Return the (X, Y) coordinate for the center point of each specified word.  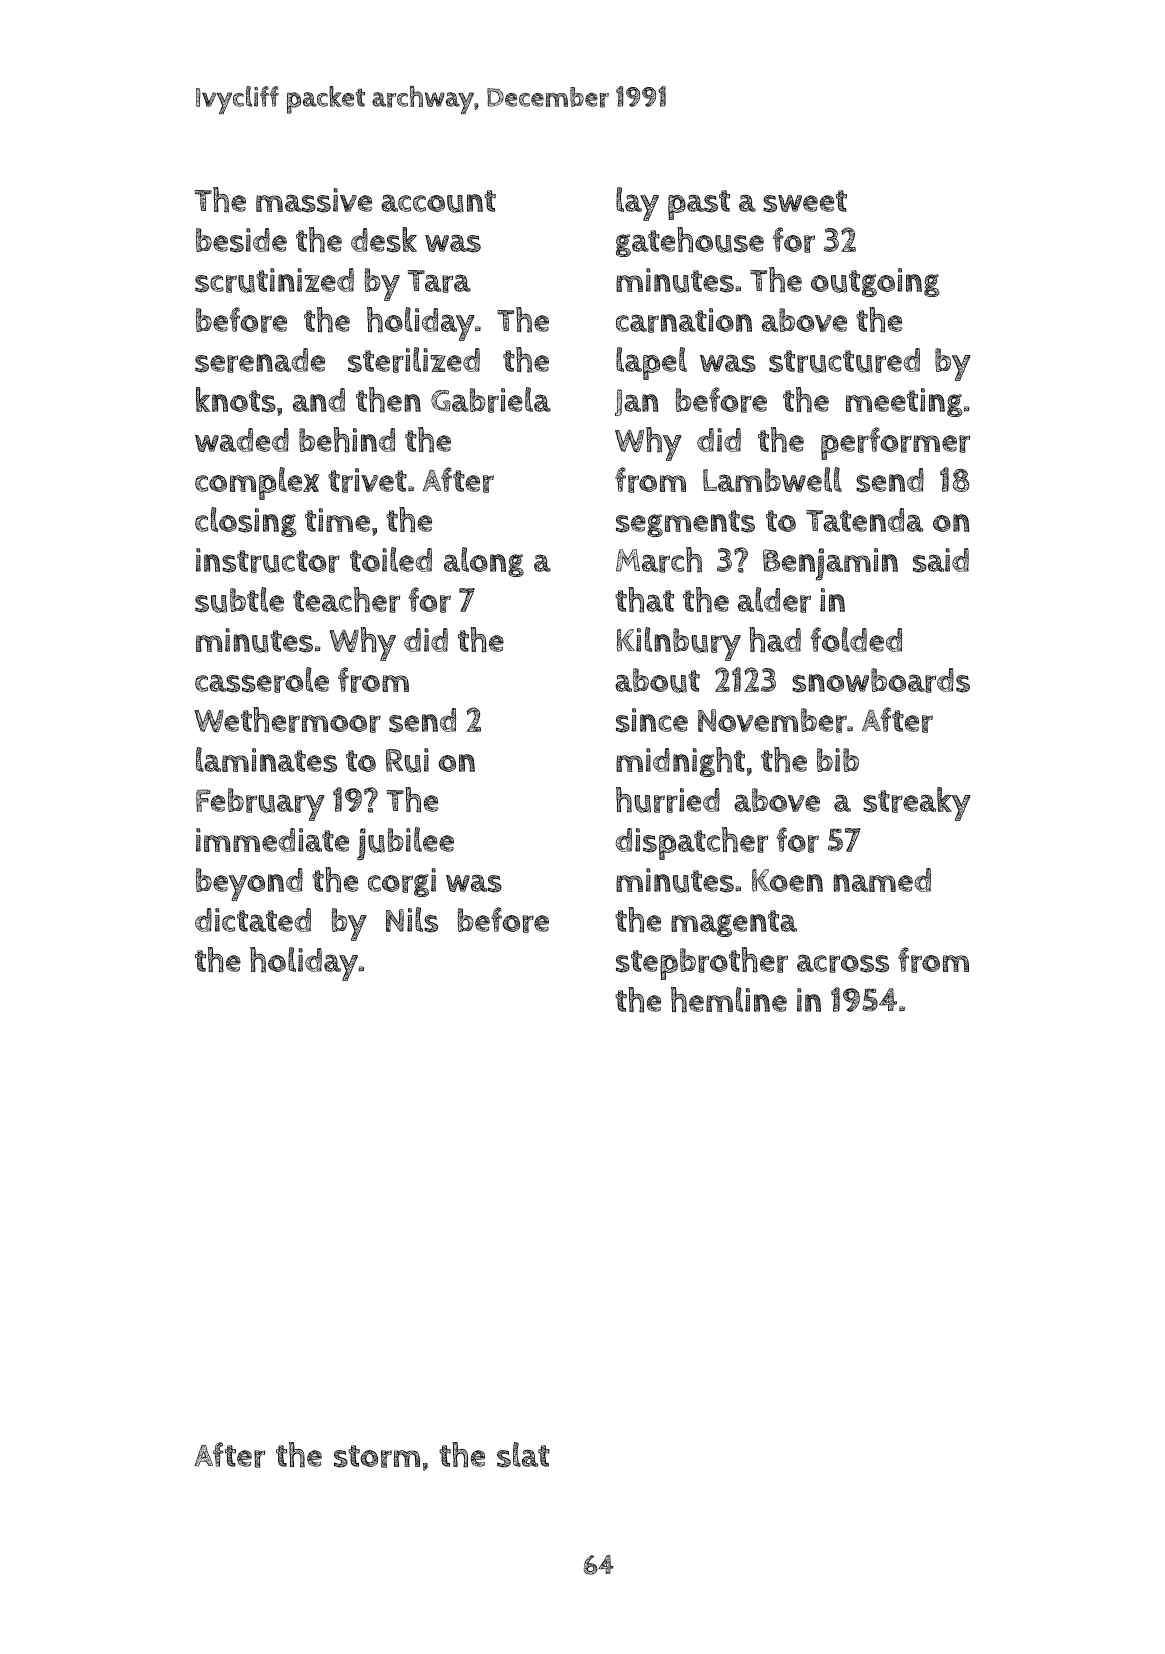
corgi (402, 882)
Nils (412, 920)
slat (523, 1455)
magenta (734, 923)
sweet (805, 201)
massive (314, 200)
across (843, 963)
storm (377, 1456)
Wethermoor (287, 720)
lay (637, 204)
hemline (729, 1000)
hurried (668, 800)
